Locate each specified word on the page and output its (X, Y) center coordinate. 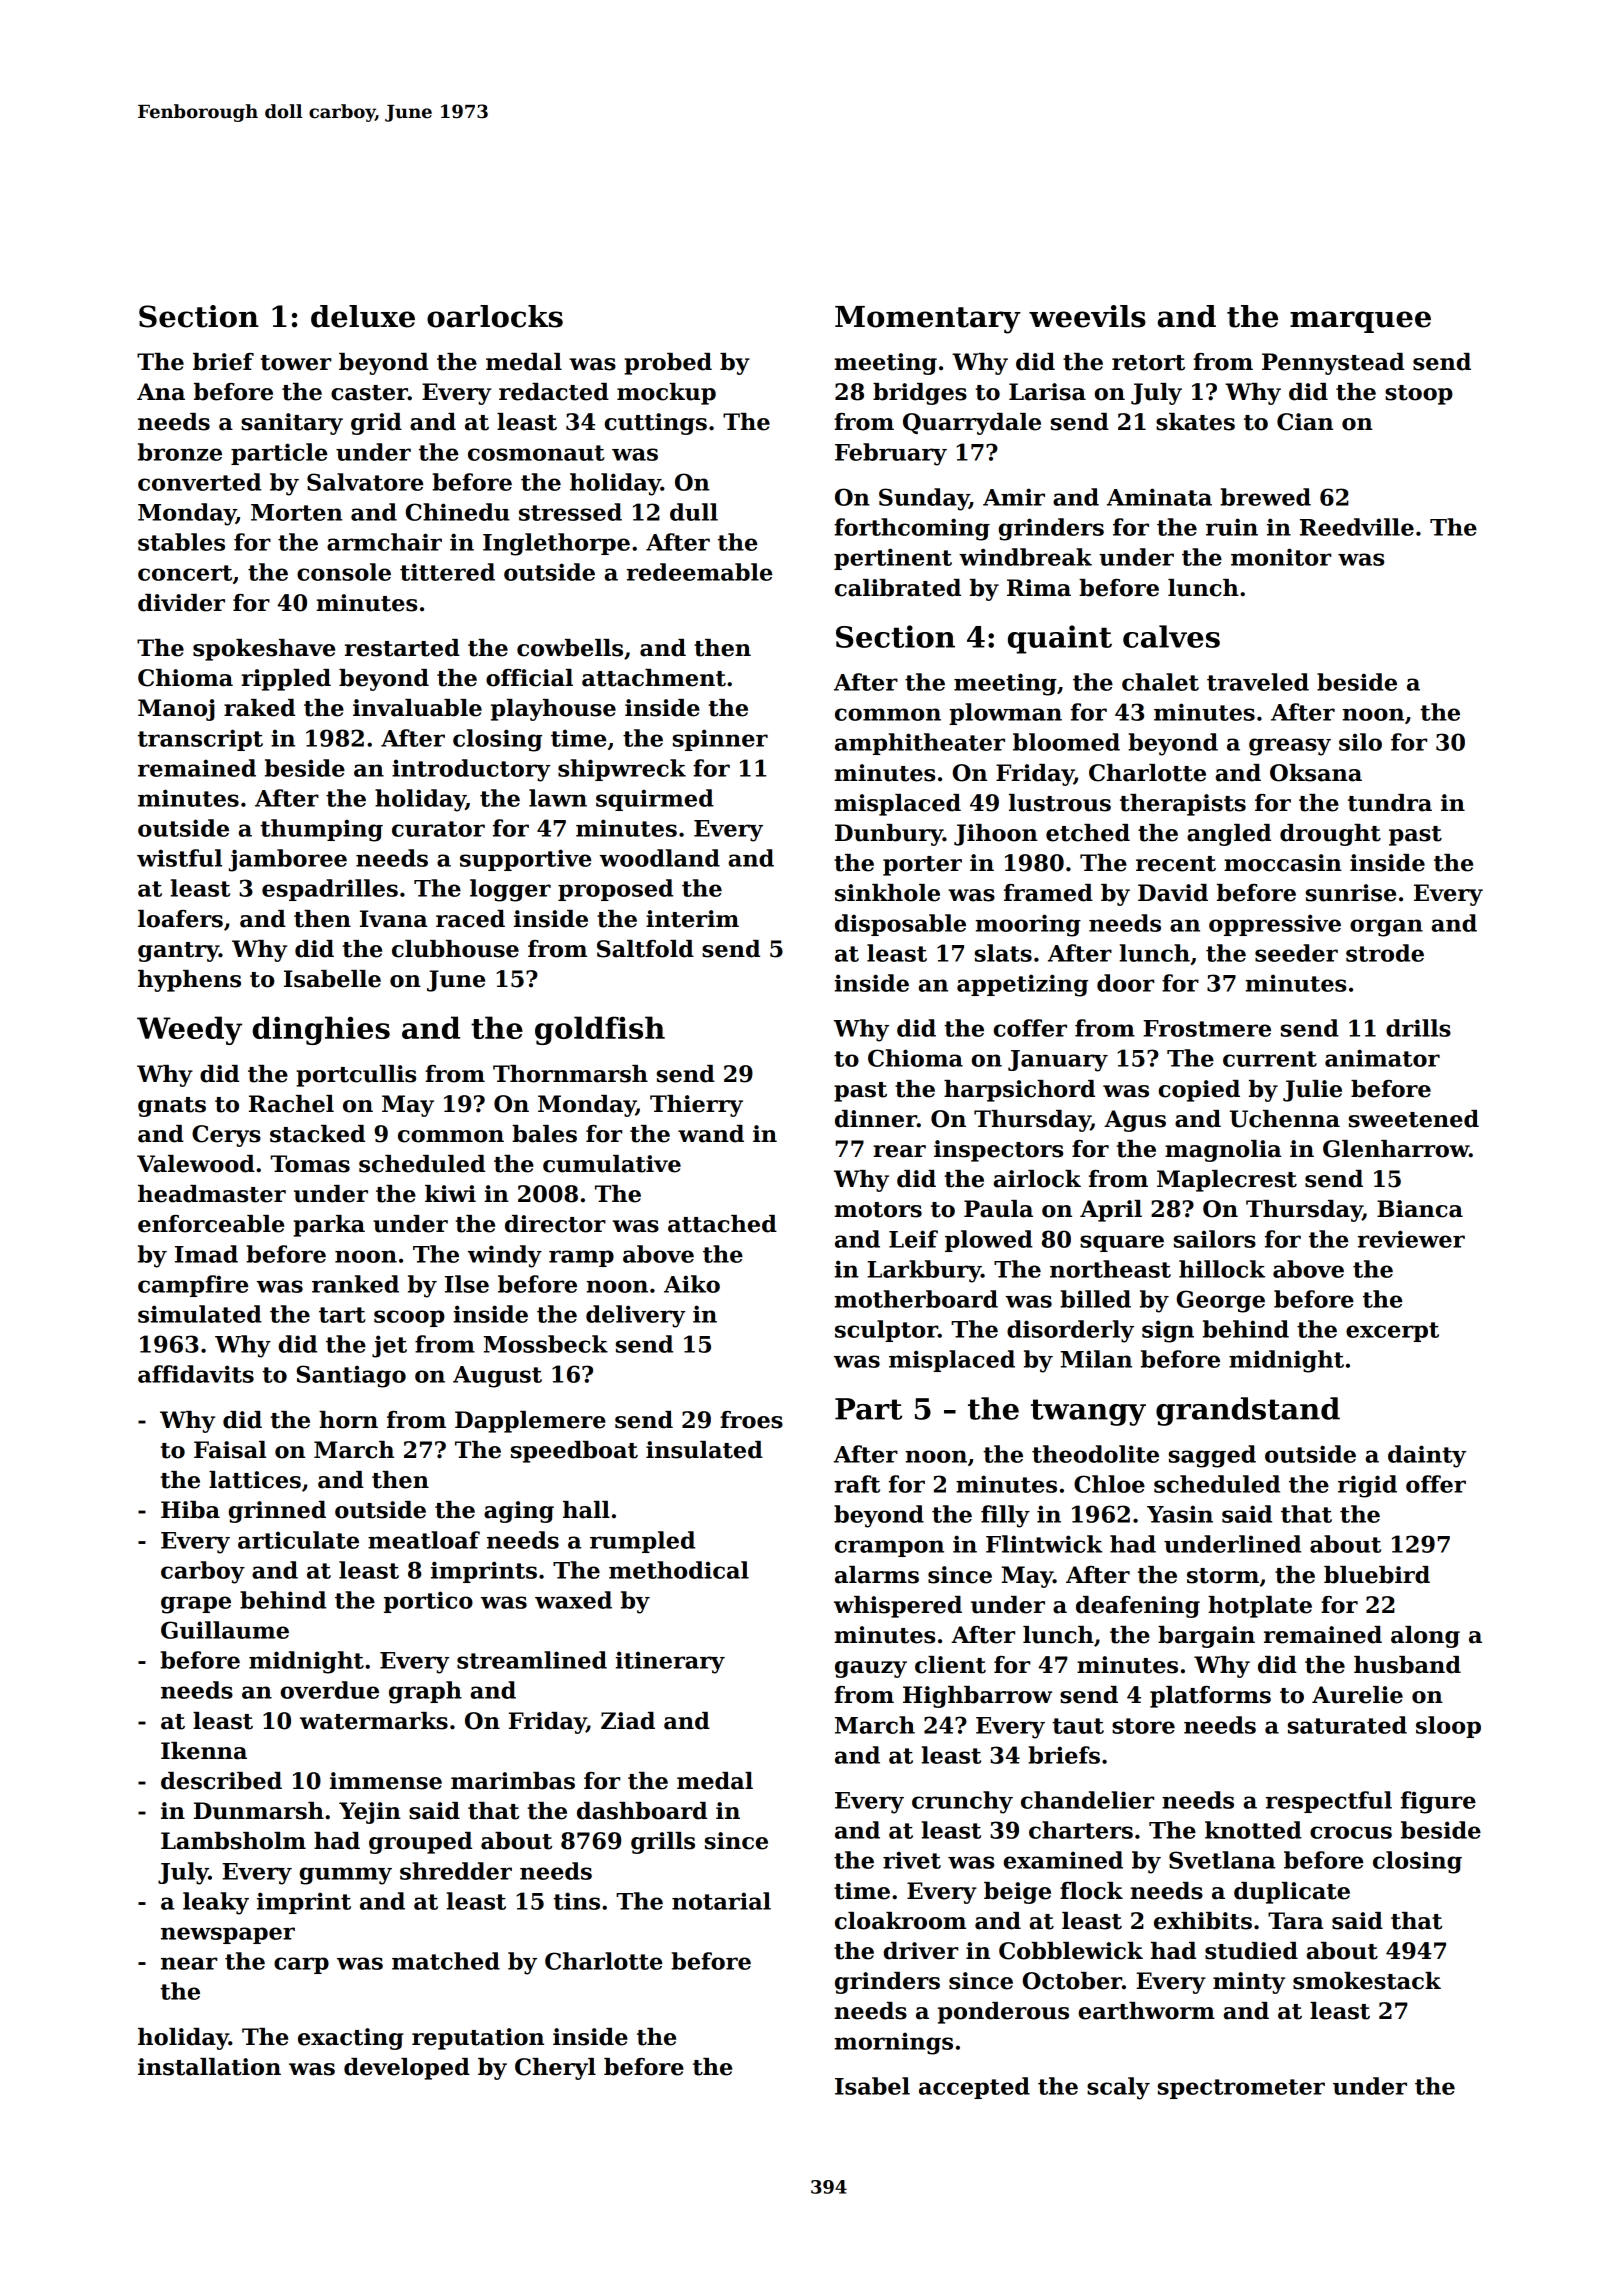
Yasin (1180, 1514)
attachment (654, 678)
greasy (1290, 747)
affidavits (196, 1374)
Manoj (176, 710)
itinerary (670, 1662)
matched (446, 1961)
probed (668, 364)
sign (1168, 1331)
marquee (1360, 322)
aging (519, 1512)
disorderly (1070, 1331)
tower (295, 363)
